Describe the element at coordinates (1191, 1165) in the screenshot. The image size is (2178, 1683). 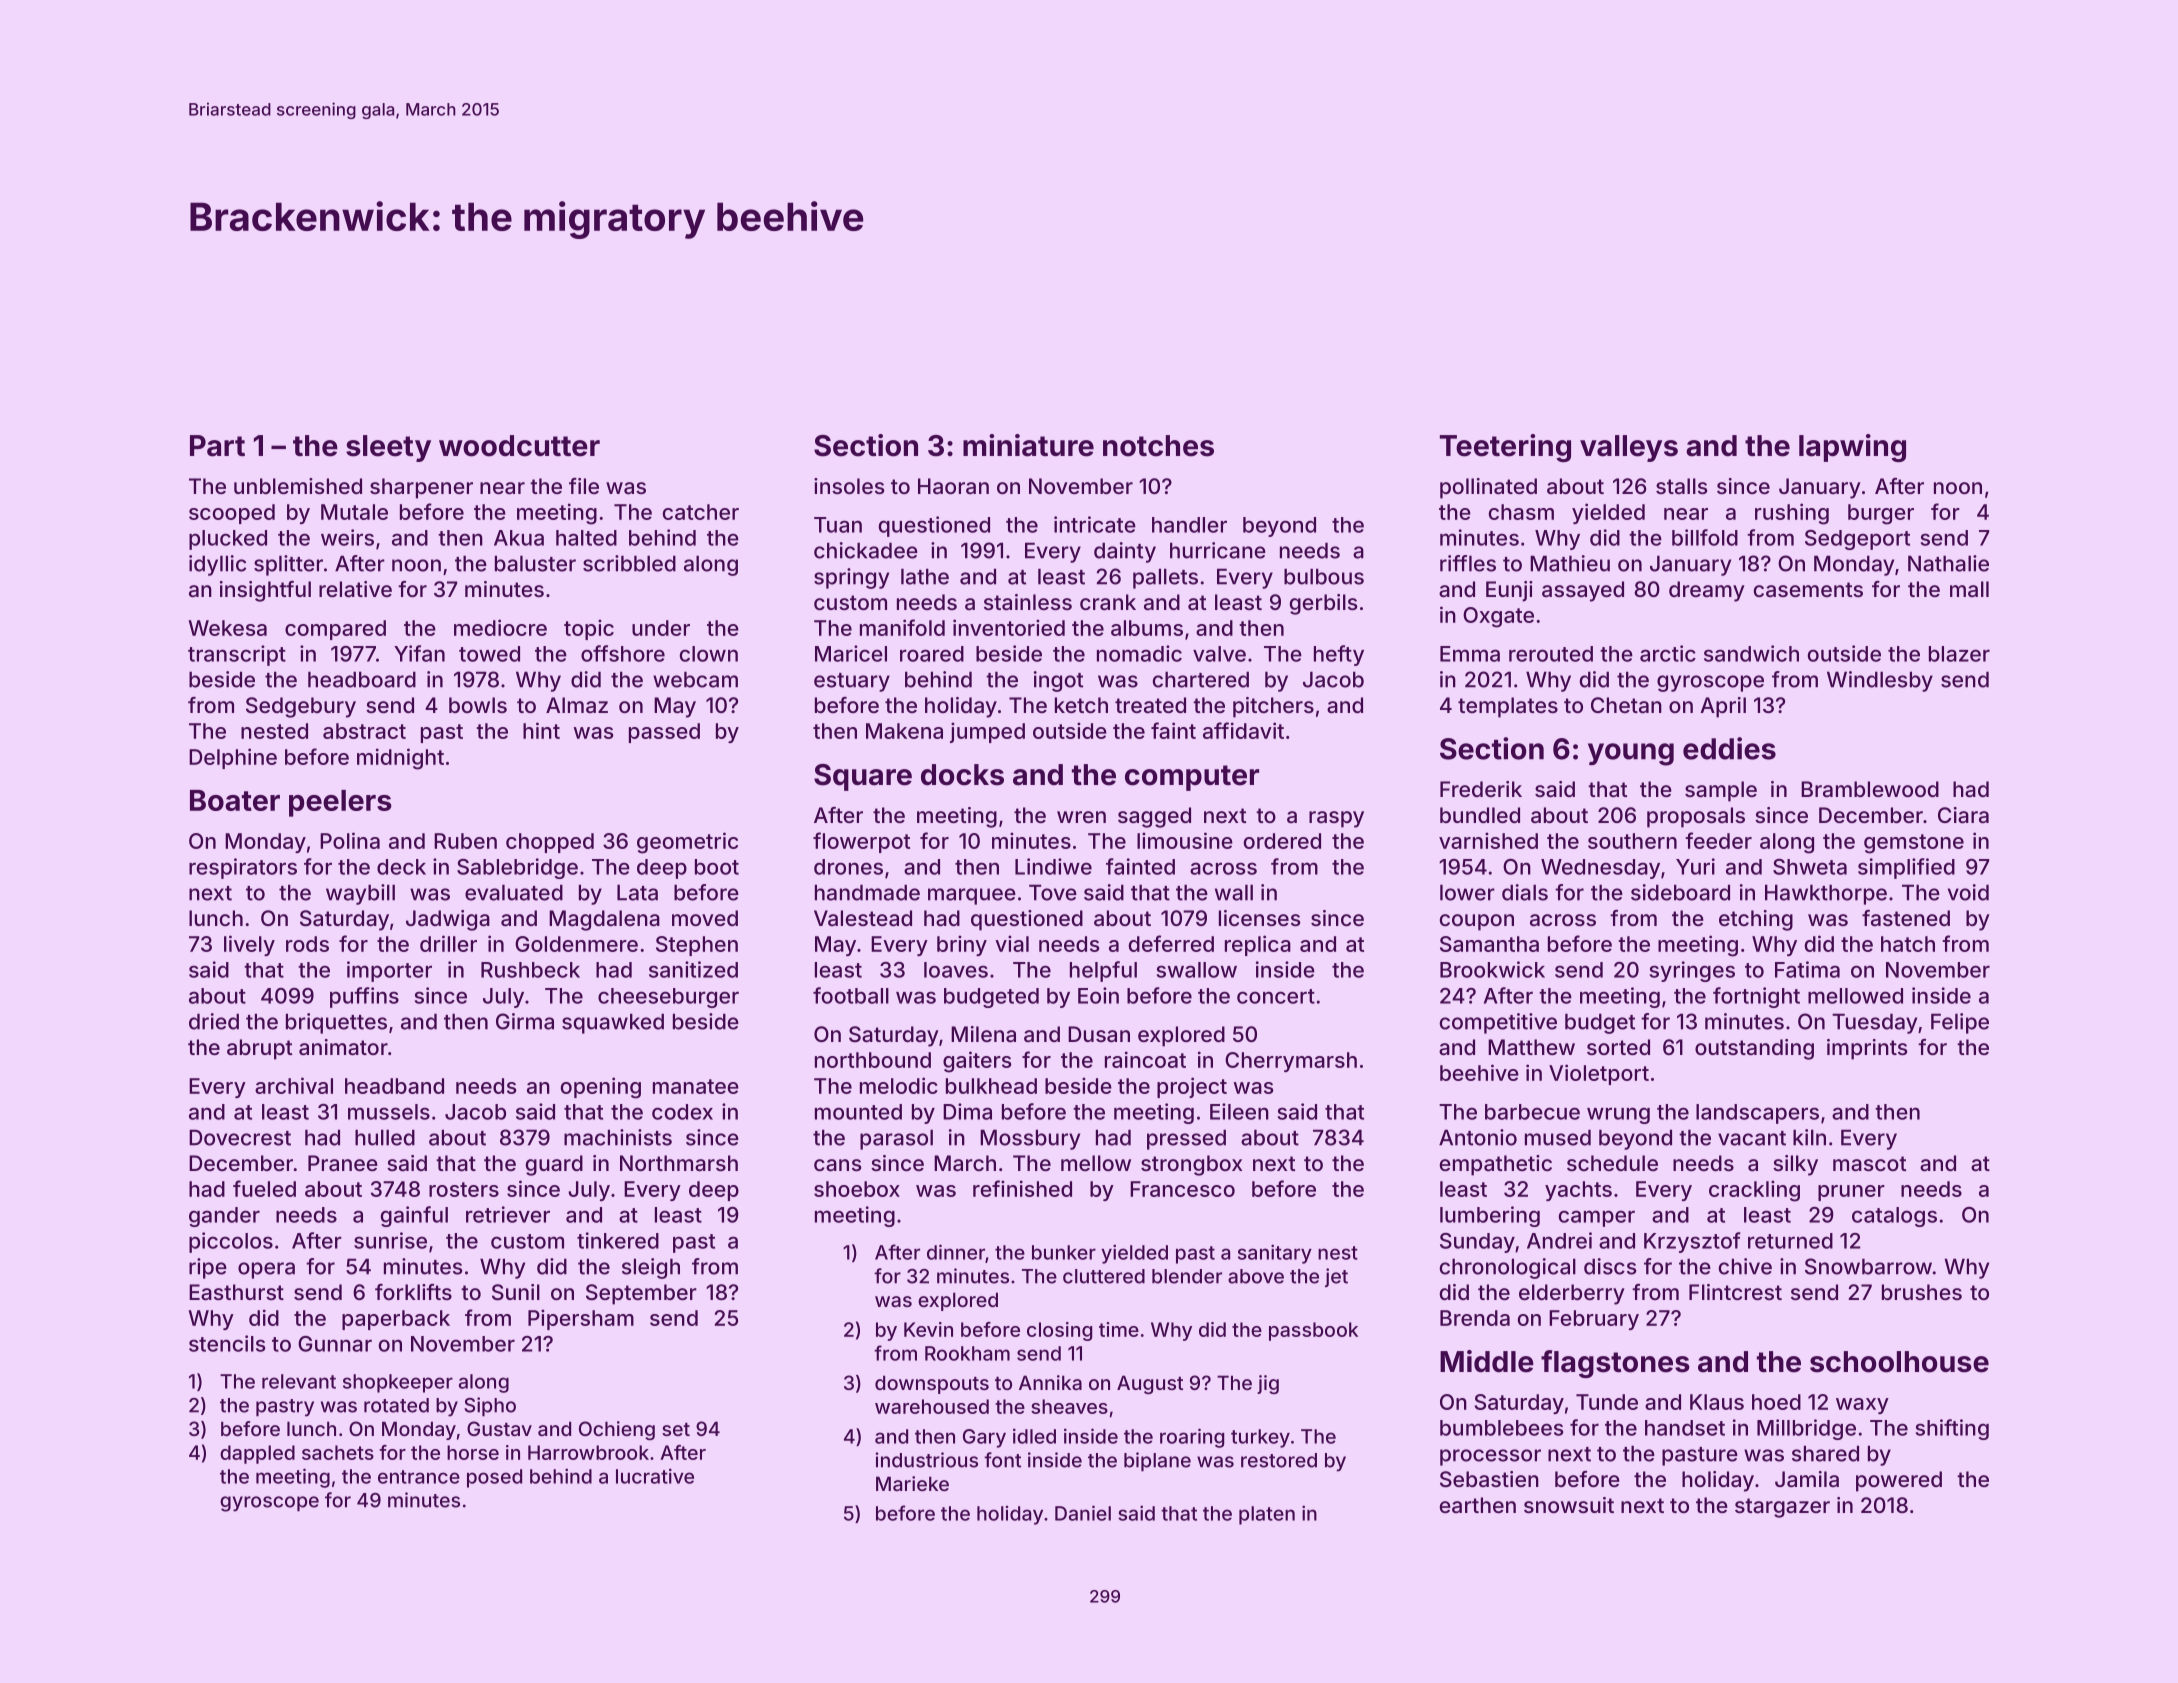
I see `strongbox` at that location.
